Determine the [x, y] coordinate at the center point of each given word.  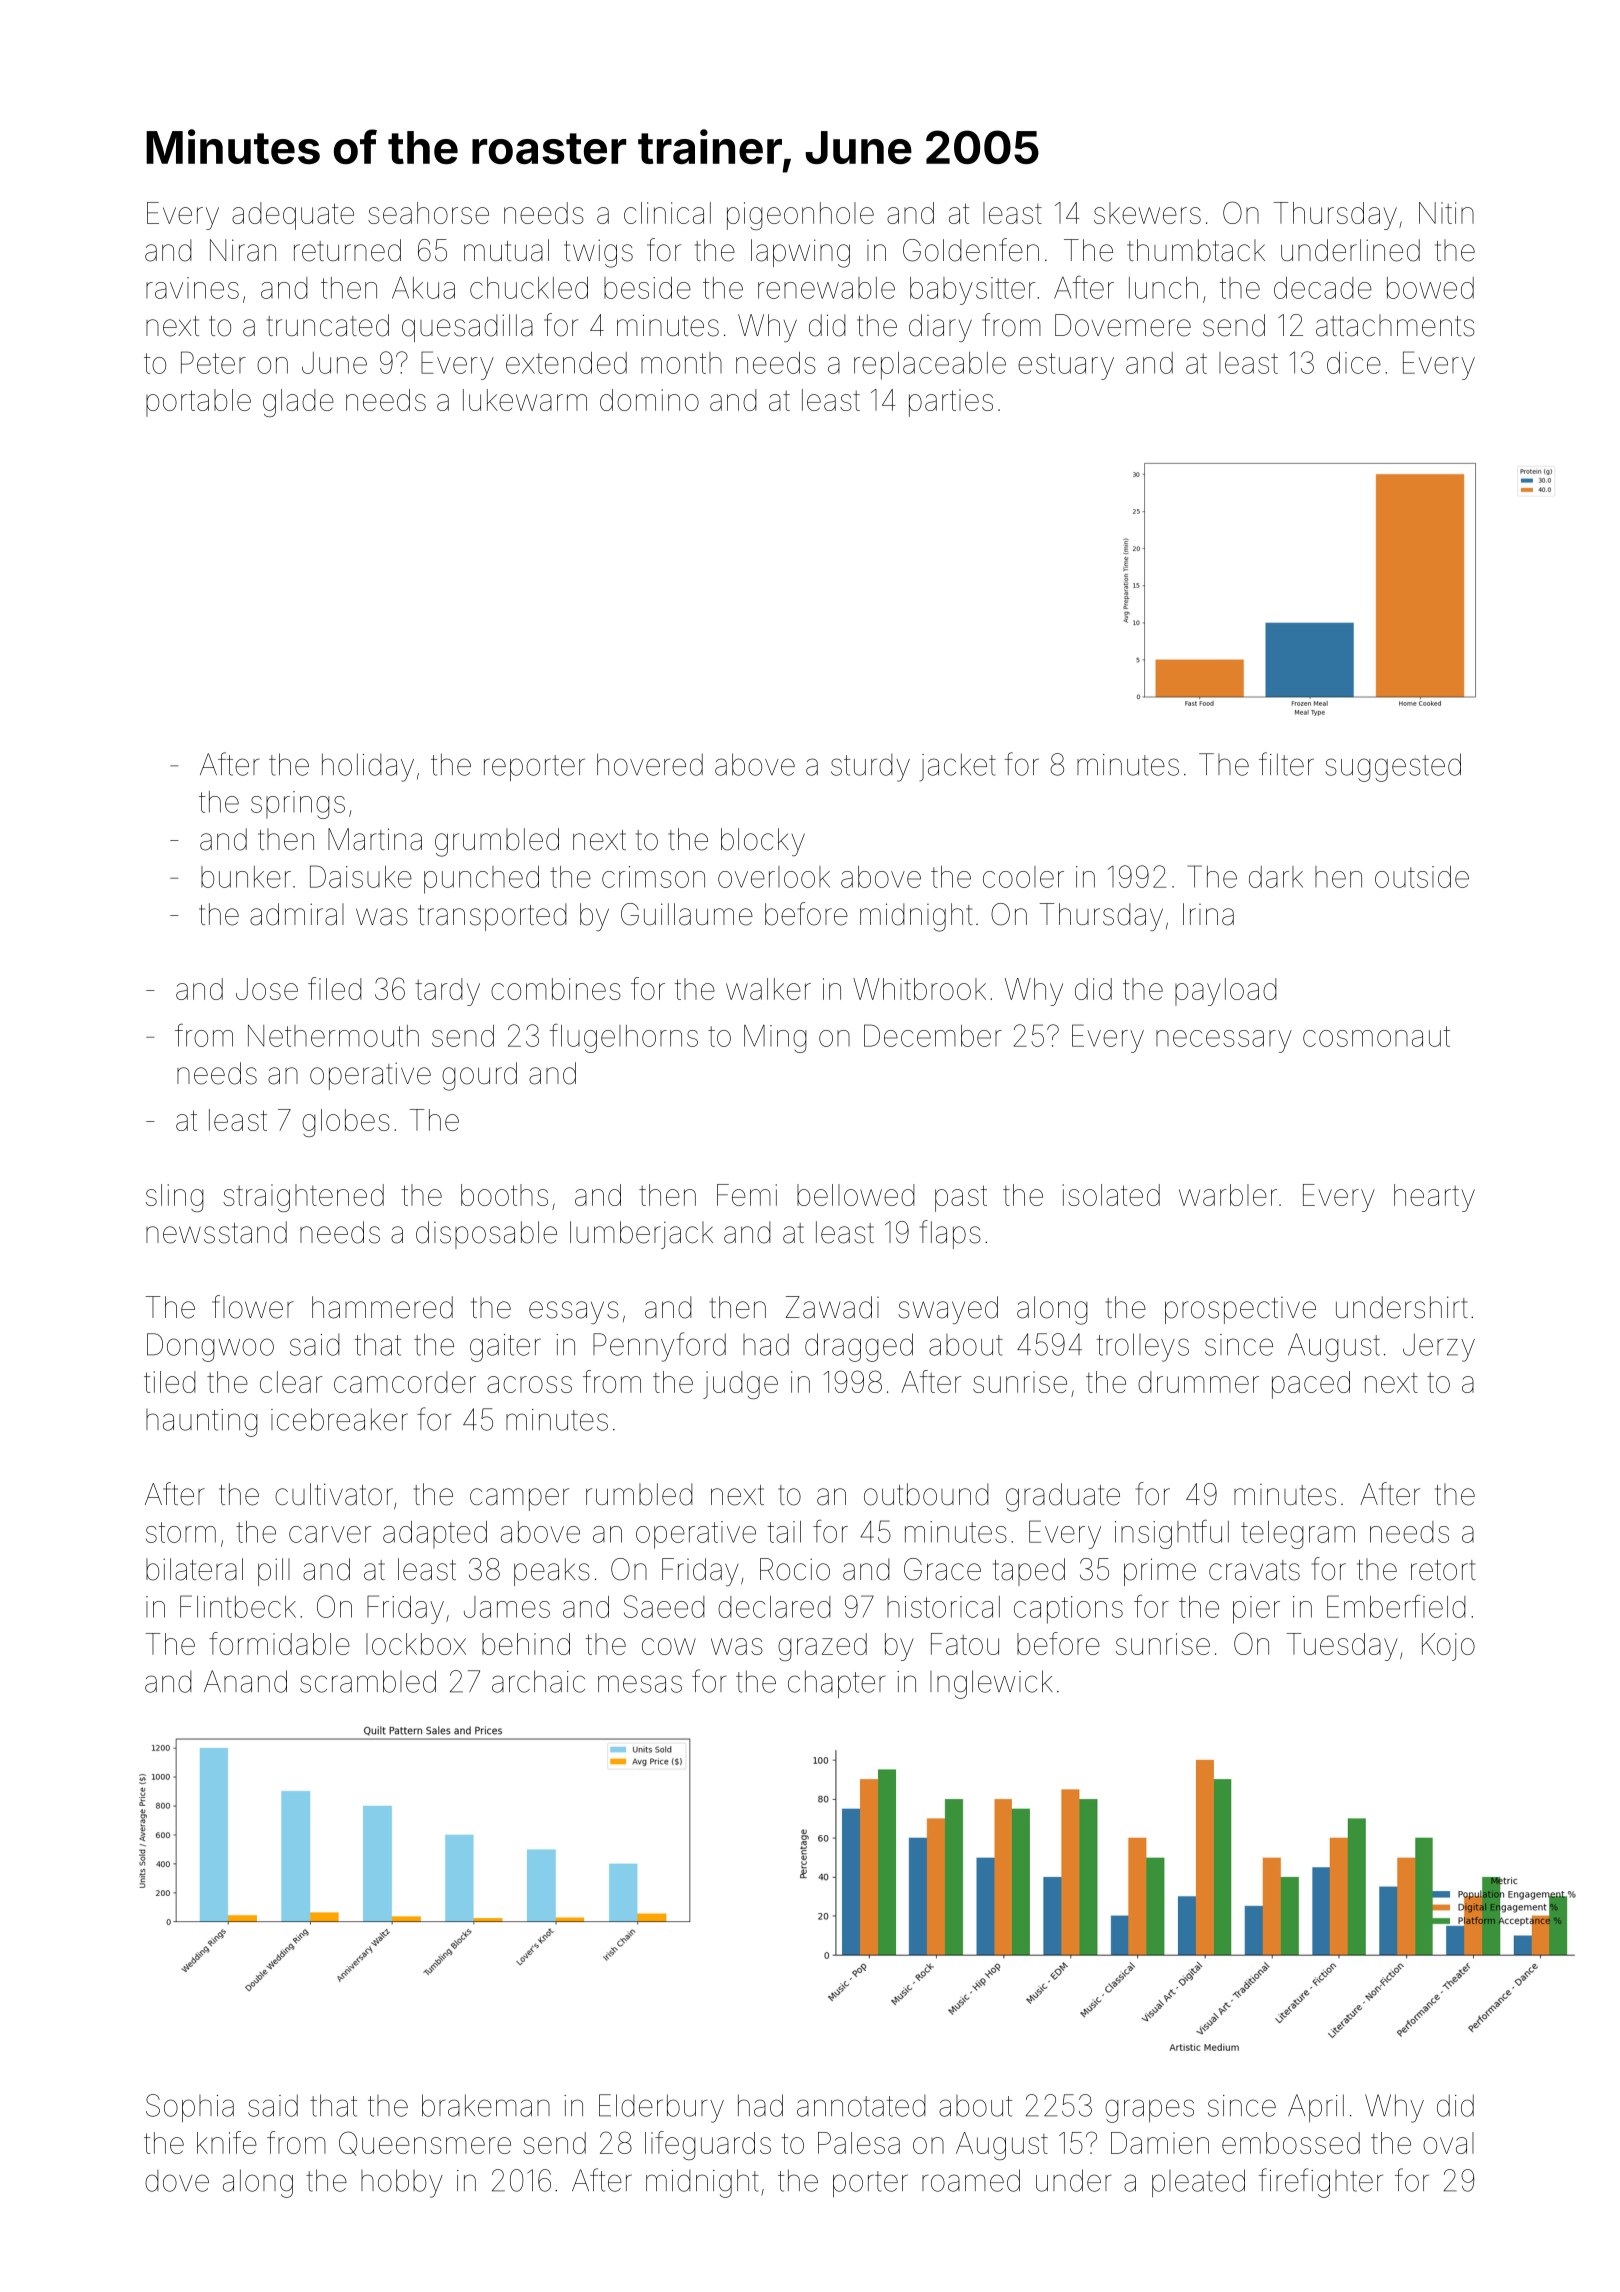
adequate [293, 216]
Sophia [190, 2108]
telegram [1298, 1535]
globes [346, 1123]
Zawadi [832, 1307]
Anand [245, 1681]
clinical [667, 213]
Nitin [1446, 213]
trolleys [1143, 1347]
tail [784, 1532]
